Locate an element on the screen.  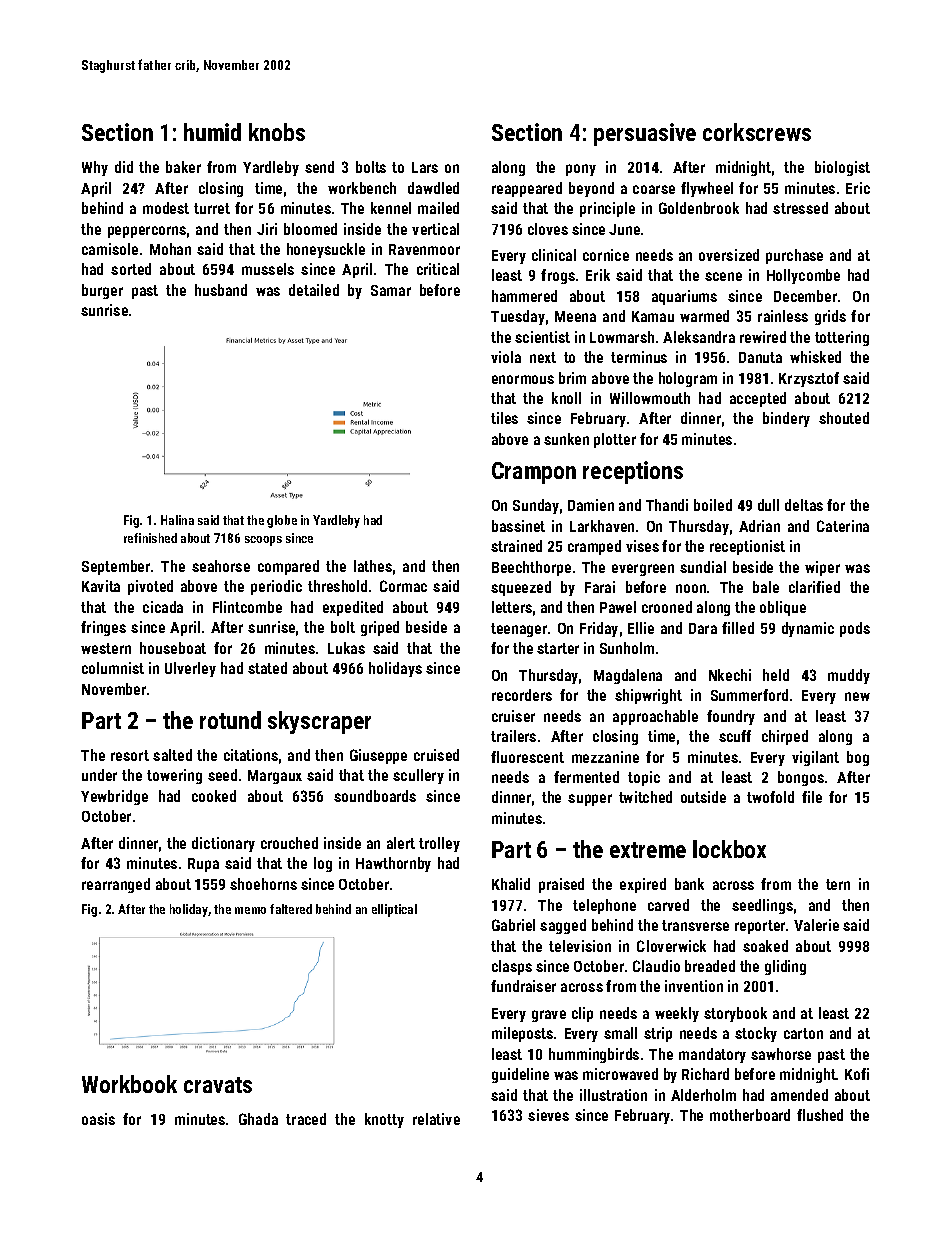
filled is located at coordinates (738, 628).
